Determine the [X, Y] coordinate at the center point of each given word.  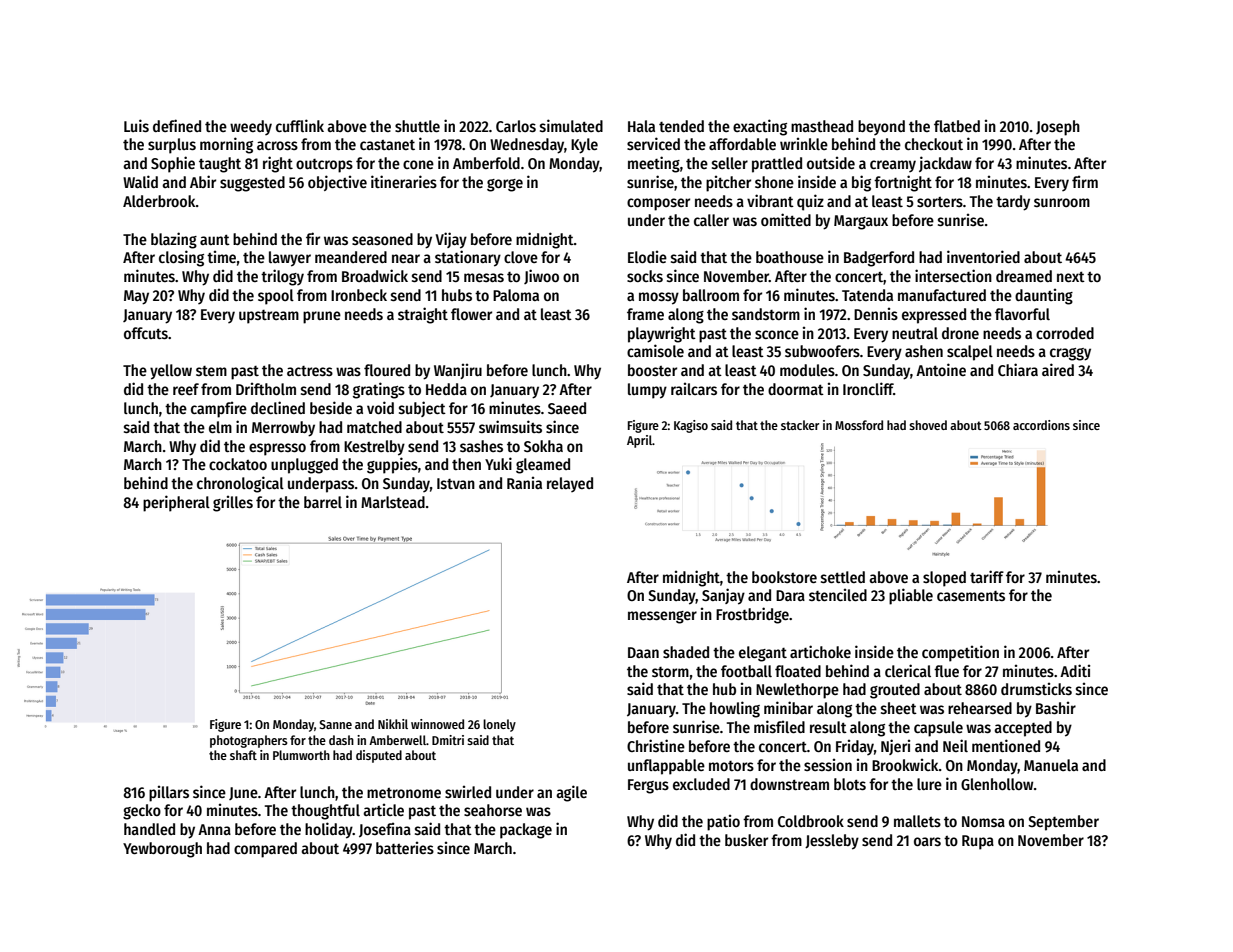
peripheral [176, 503]
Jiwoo [541, 276]
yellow [171, 372]
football [746, 671]
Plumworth [301, 755]
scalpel [970, 353]
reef [186, 389]
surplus [172, 146]
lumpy [647, 391]
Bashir [1056, 708]
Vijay [451, 240]
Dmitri [448, 740]
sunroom [1062, 202]
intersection [953, 275]
